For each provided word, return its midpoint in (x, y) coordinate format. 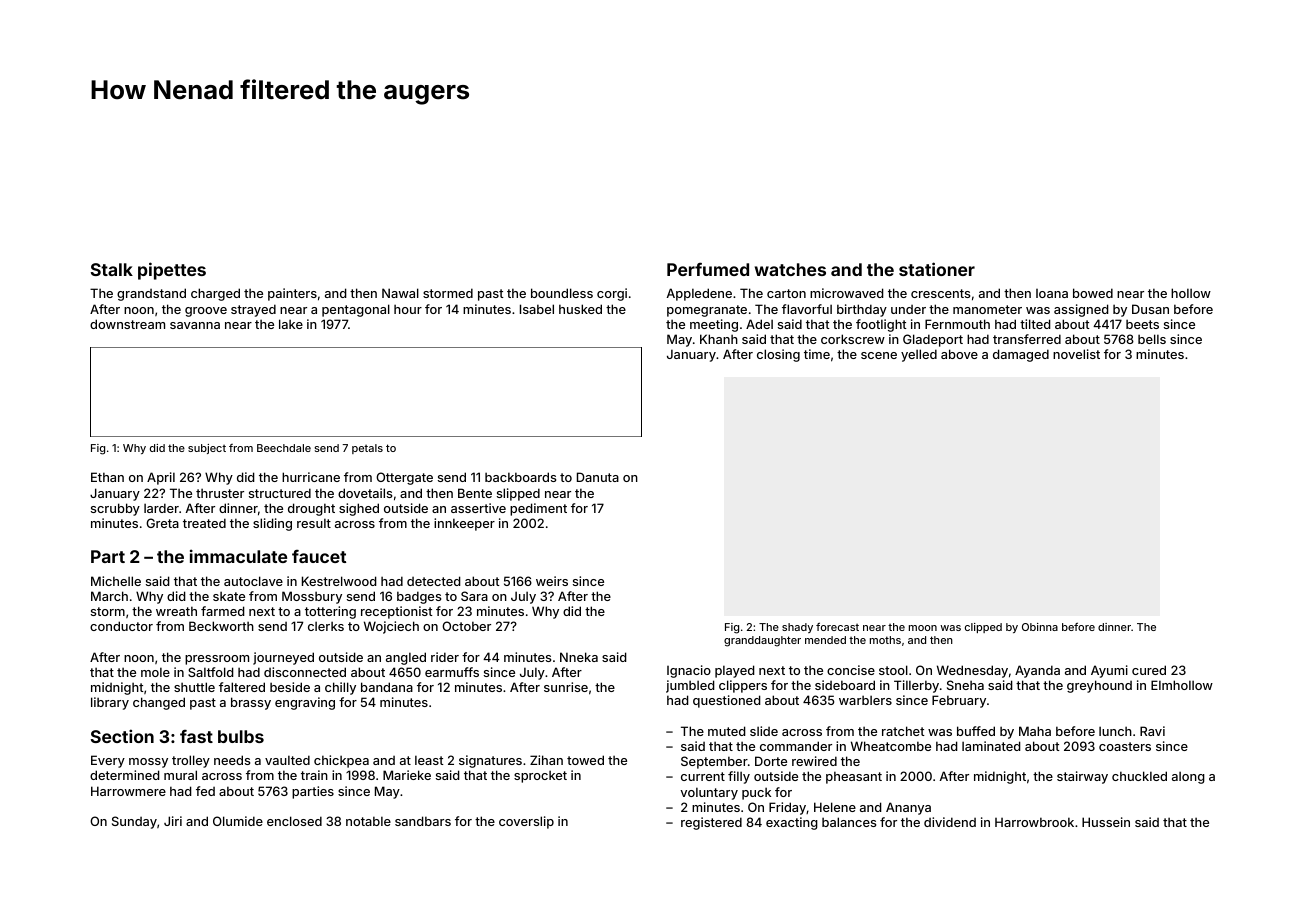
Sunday (134, 822)
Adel (759, 324)
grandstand (151, 294)
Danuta (598, 477)
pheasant (854, 777)
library (110, 703)
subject (207, 449)
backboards (520, 477)
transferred (1027, 339)
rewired (814, 761)
